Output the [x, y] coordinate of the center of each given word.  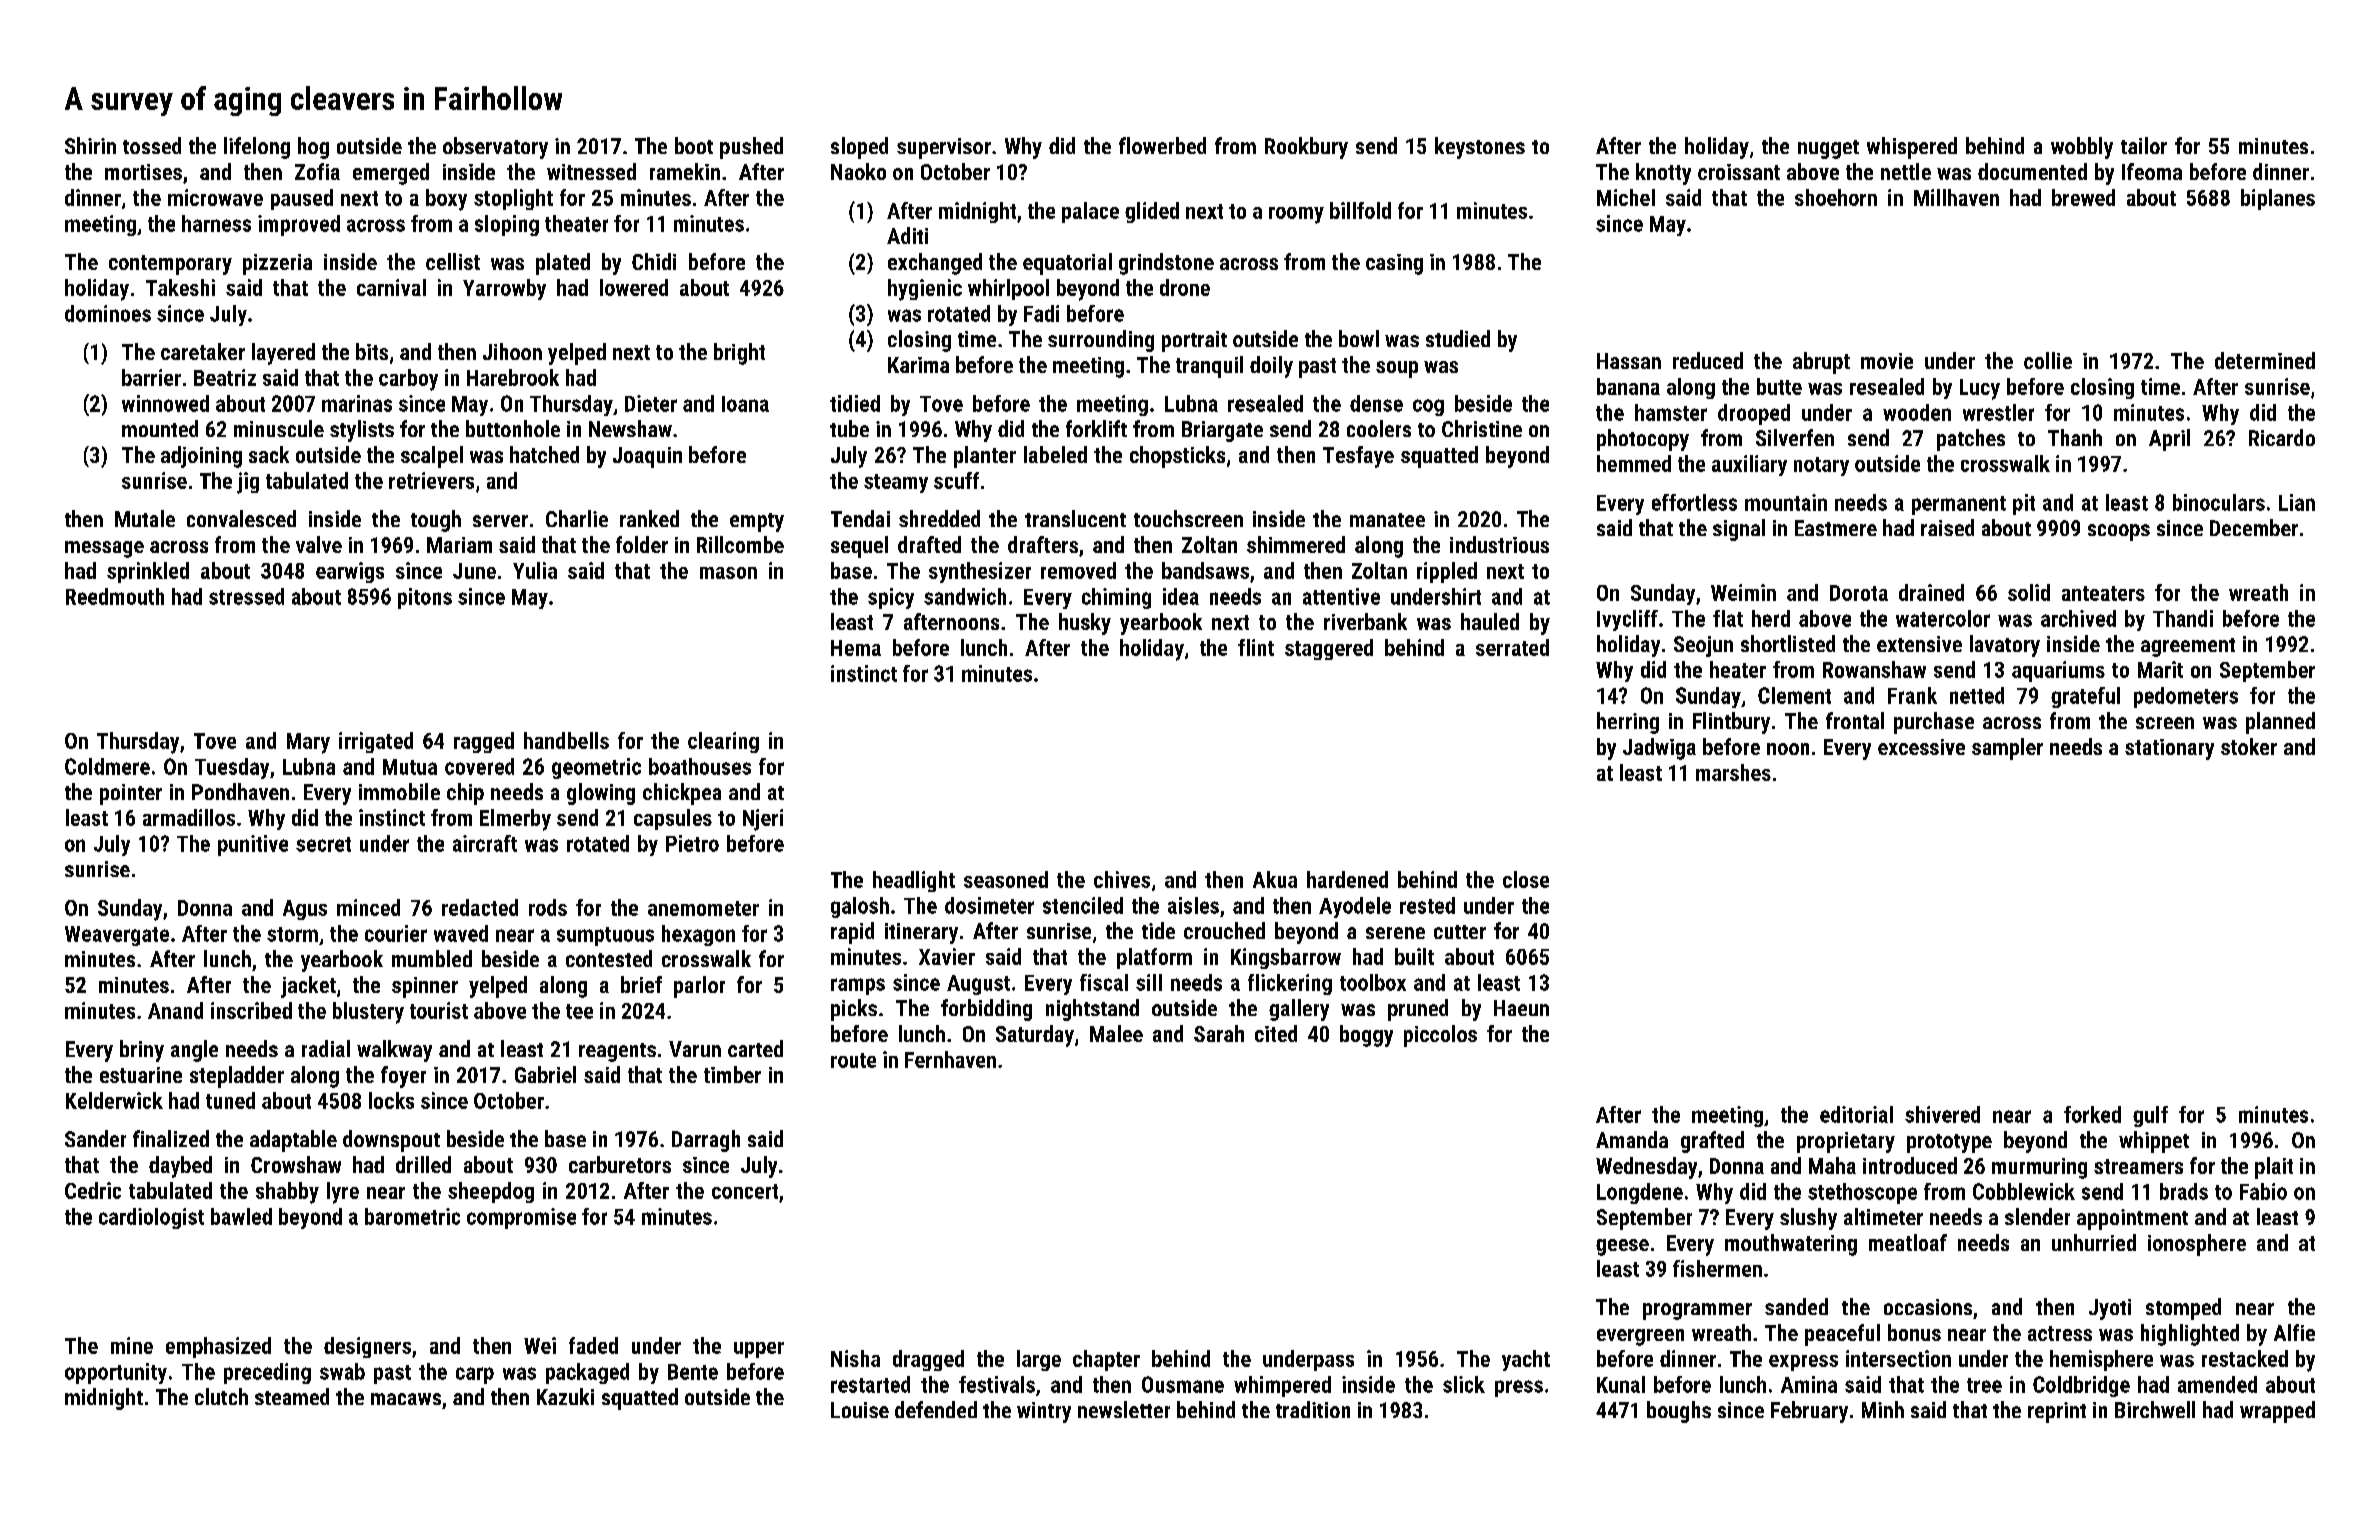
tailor [2144, 145]
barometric [412, 1216]
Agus [305, 910]
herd [1771, 618]
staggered [1329, 649]
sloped [859, 148]
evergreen [1640, 1337]
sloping [507, 225]
